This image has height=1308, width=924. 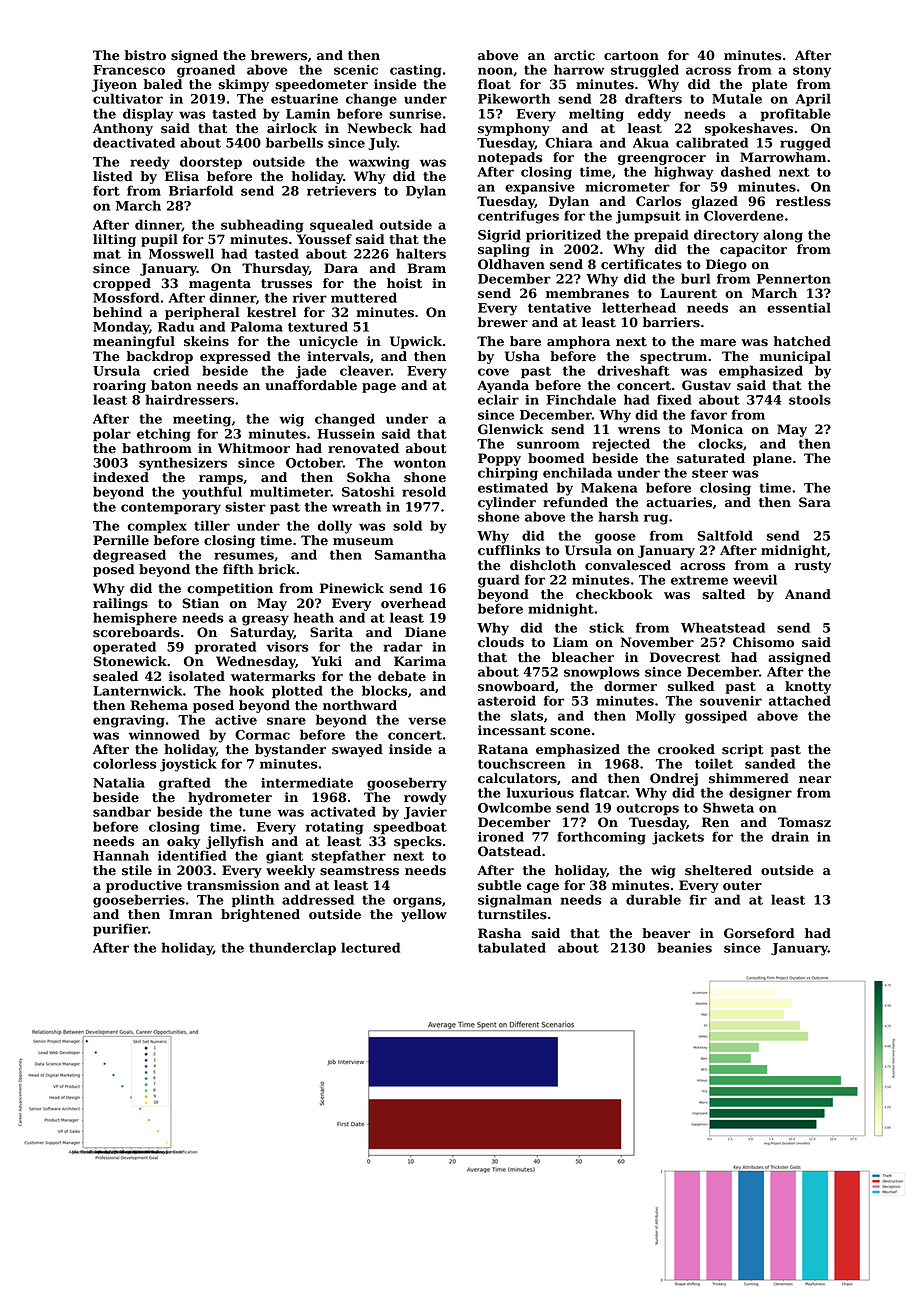 What do you see at coordinates (114, 240) in the image?
I see `lilting` at bounding box center [114, 240].
